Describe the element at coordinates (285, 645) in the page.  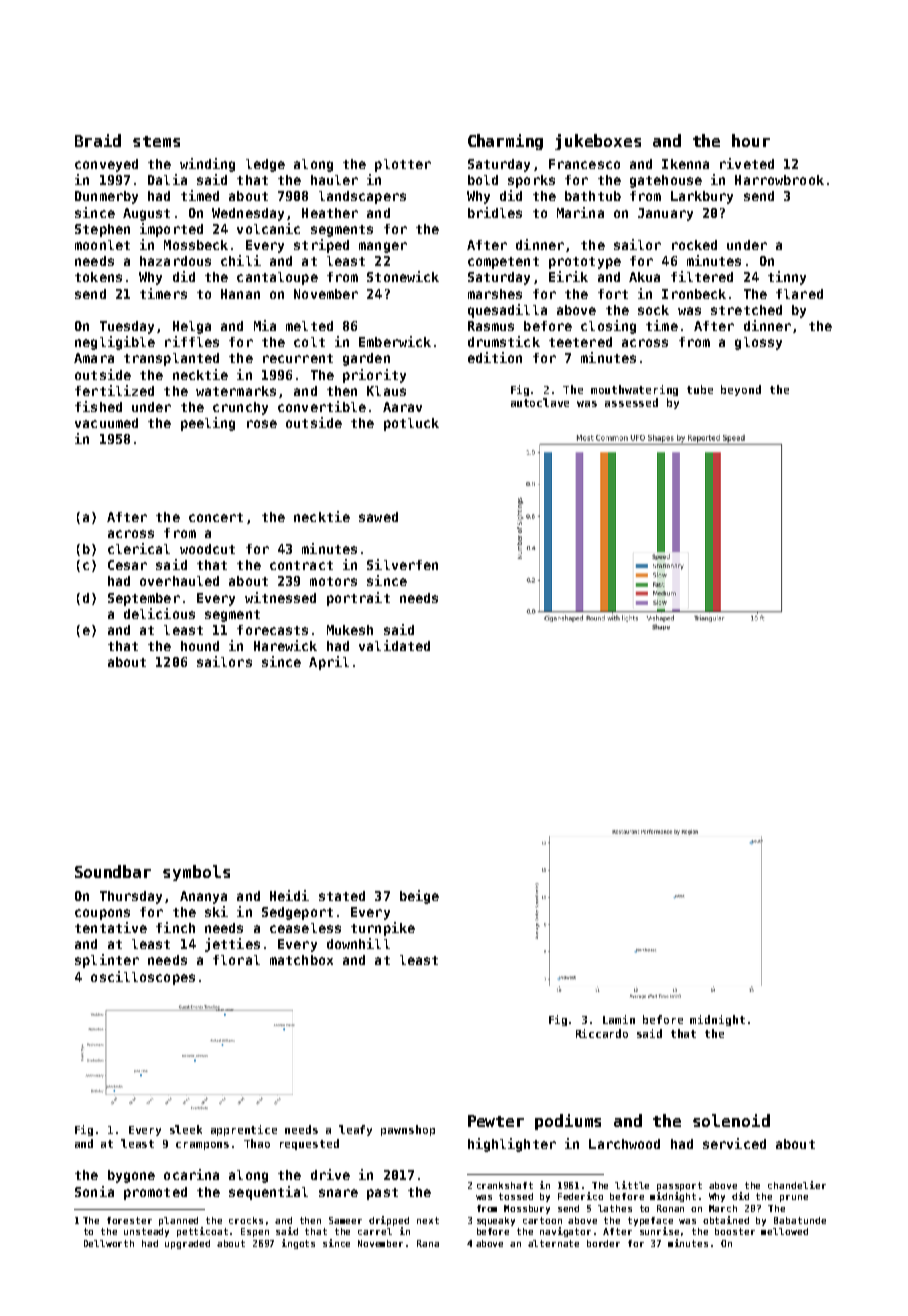
I see `Harewick` at that location.
